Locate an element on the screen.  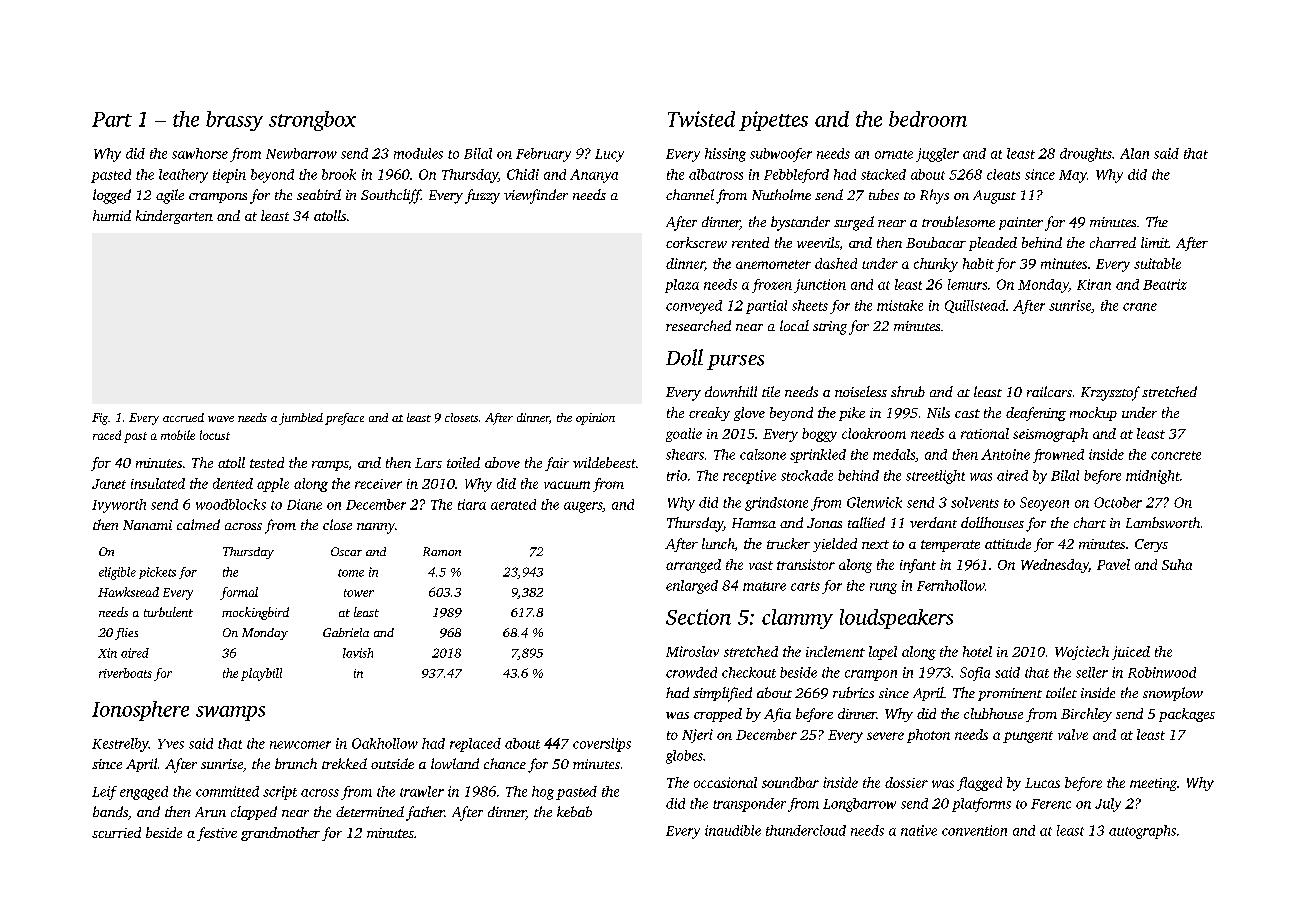
tile is located at coordinates (771, 391).
